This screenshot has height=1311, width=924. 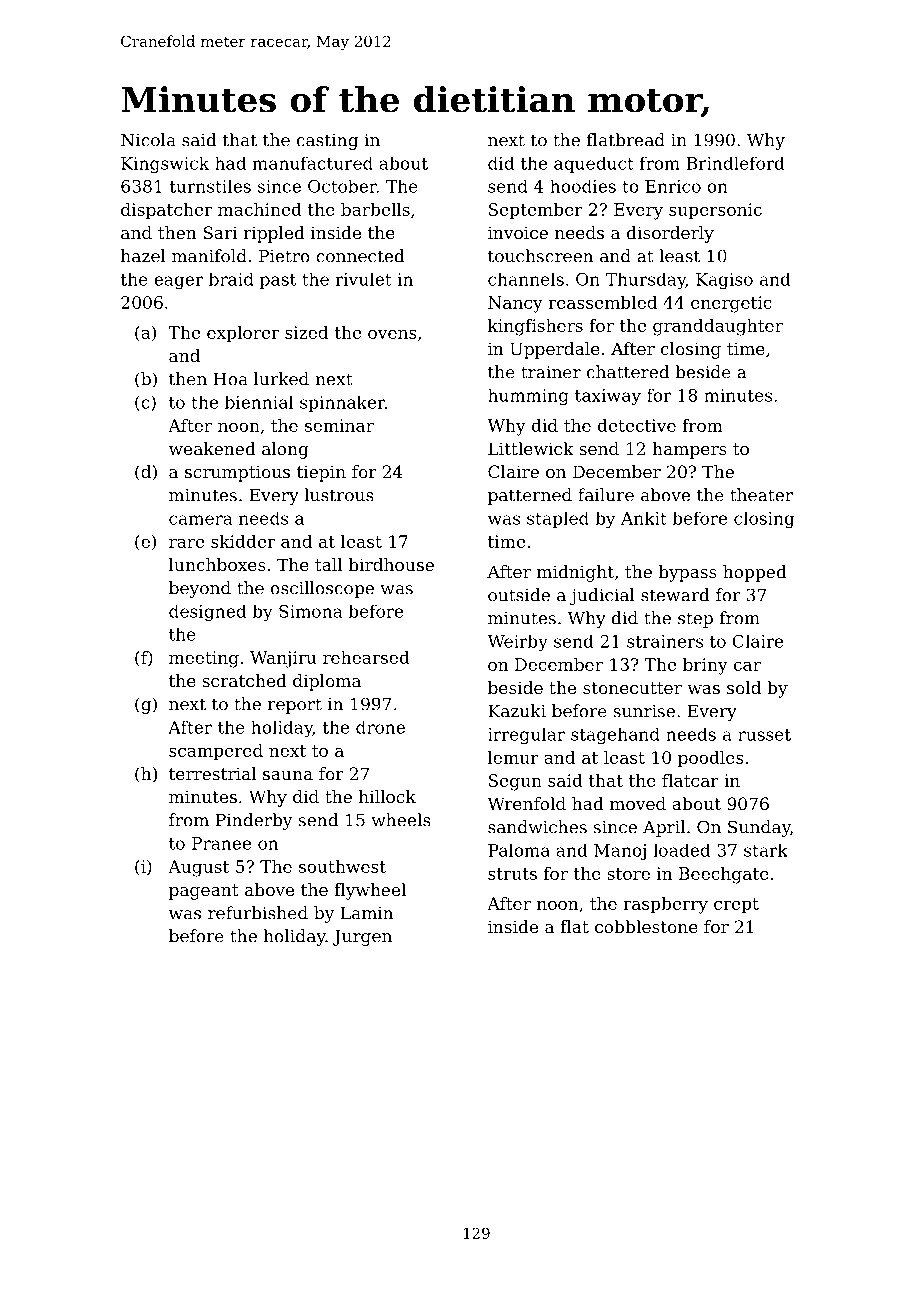 I want to click on tall, so click(x=328, y=564).
